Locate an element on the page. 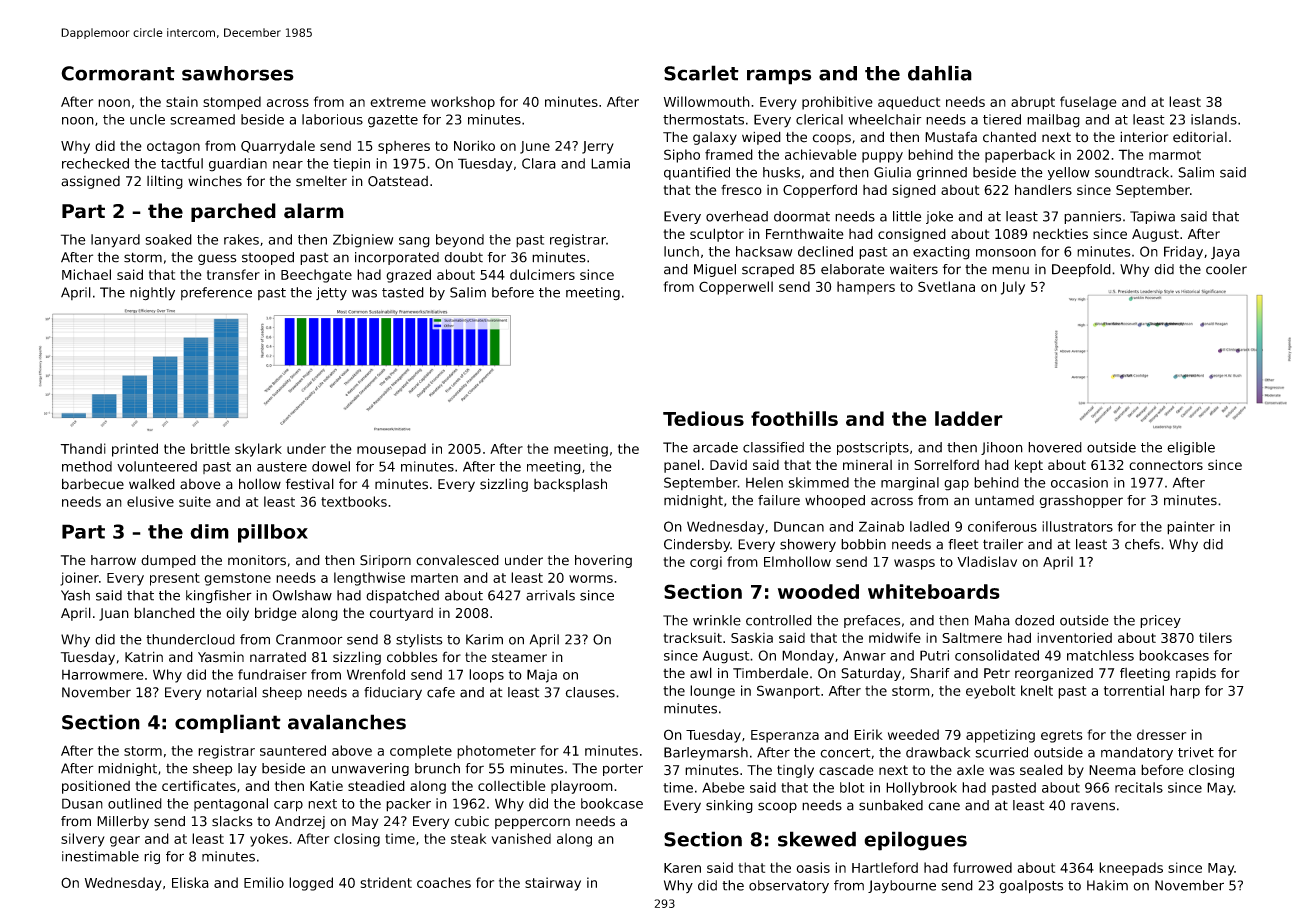 This image has width=1308, height=924. sawhorses is located at coordinates (238, 73).
